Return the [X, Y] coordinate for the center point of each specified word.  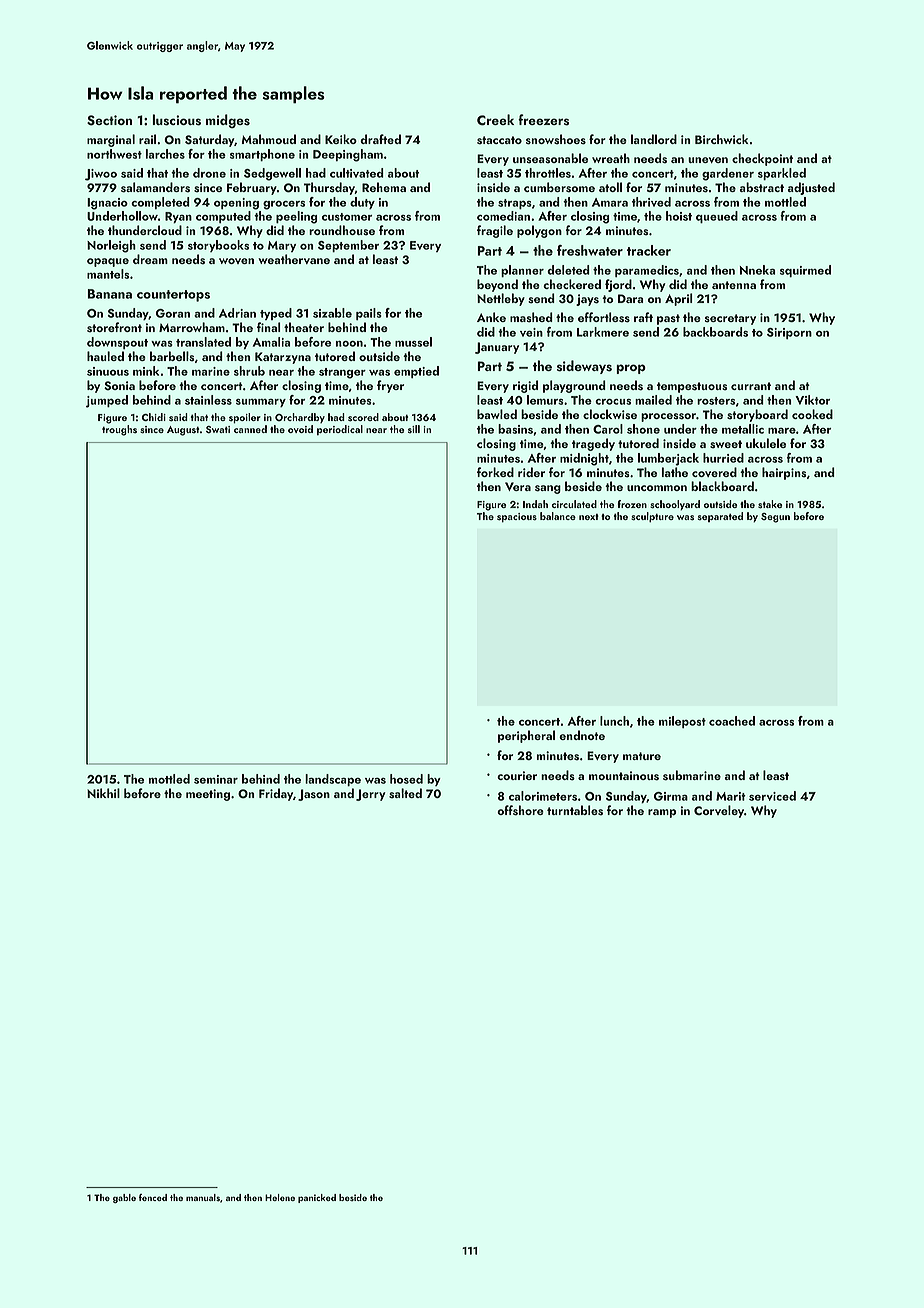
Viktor [812, 400]
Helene [280, 1197]
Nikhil [103, 793]
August [183, 431]
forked [495, 472]
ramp [662, 813]
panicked [317, 1198]
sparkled [782, 174]
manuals [203, 1197]
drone [209, 173]
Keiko [341, 139]
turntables [575, 810]
